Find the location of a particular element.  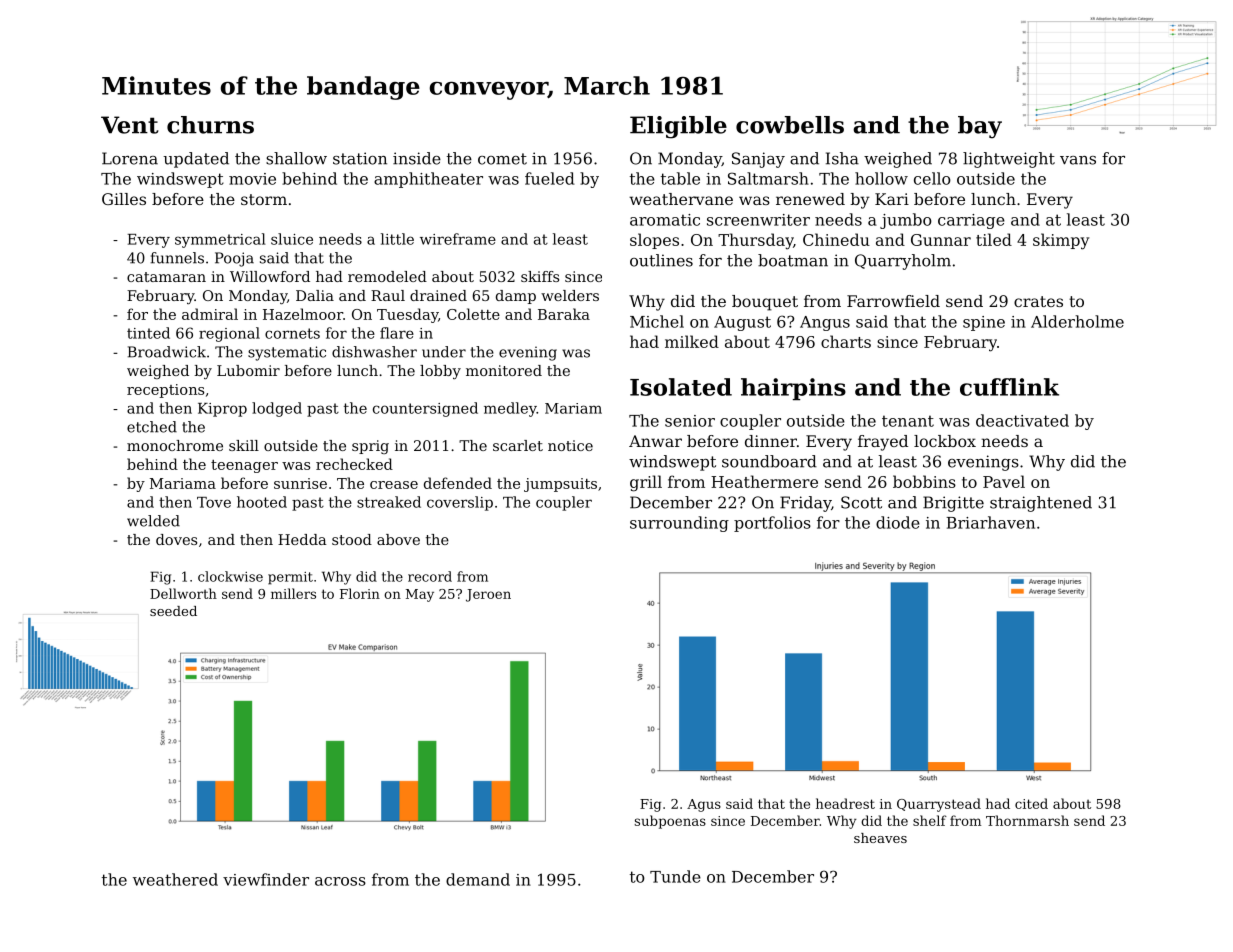

headrest is located at coordinates (845, 803).
